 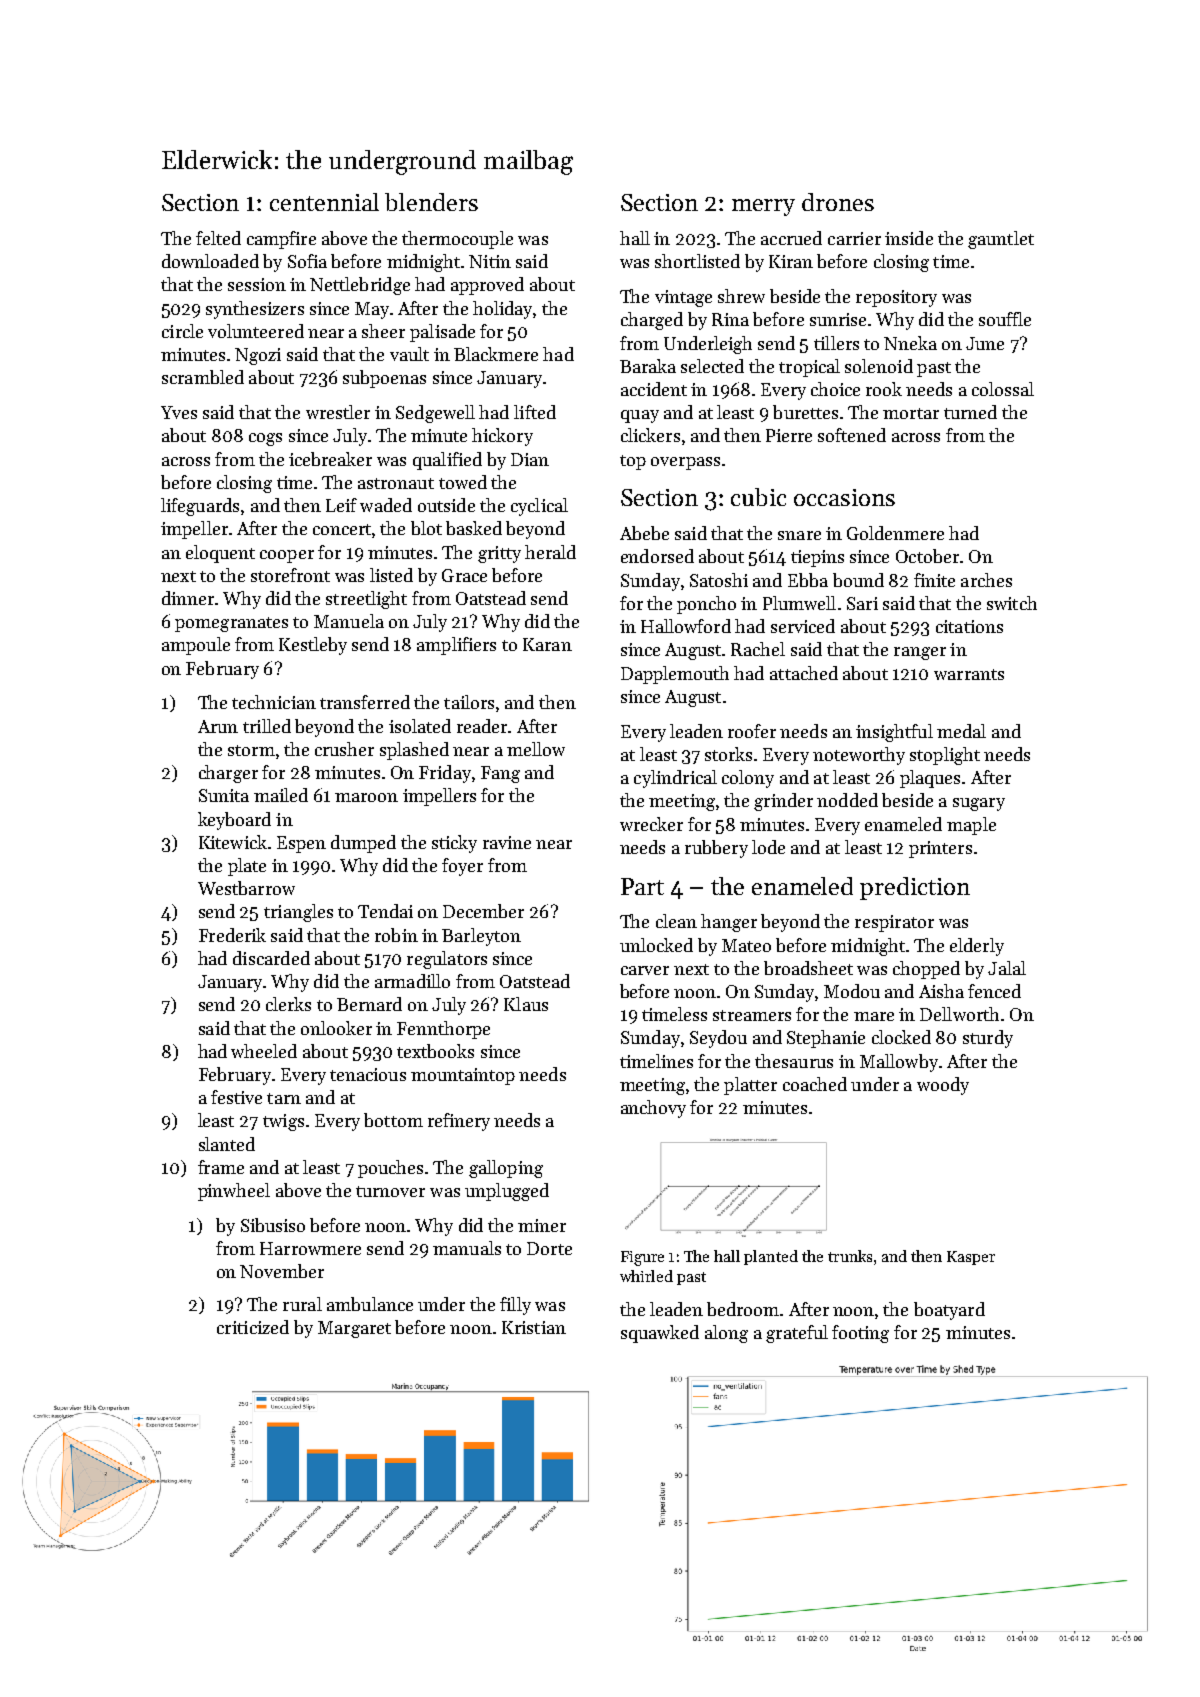 I want to click on refinery, so click(x=459, y=1122).
